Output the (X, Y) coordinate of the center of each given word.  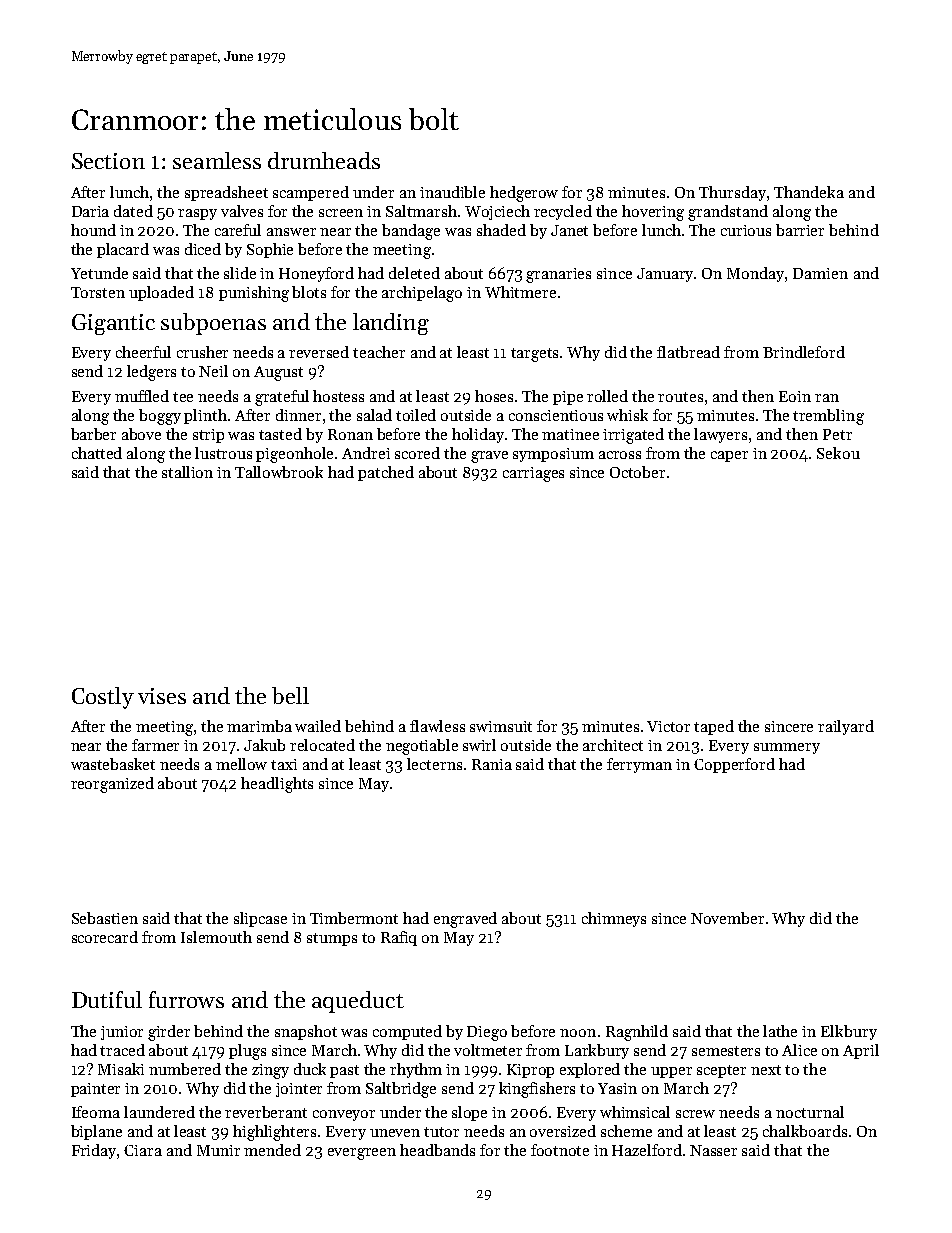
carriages (533, 474)
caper (729, 456)
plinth (205, 416)
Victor (668, 726)
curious (746, 230)
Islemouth (216, 937)
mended (272, 1150)
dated (133, 211)
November (727, 918)
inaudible (452, 192)
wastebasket (113, 764)
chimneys (614, 919)
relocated (322, 745)
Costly (103, 698)
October (637, 472)
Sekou (838, 453)
